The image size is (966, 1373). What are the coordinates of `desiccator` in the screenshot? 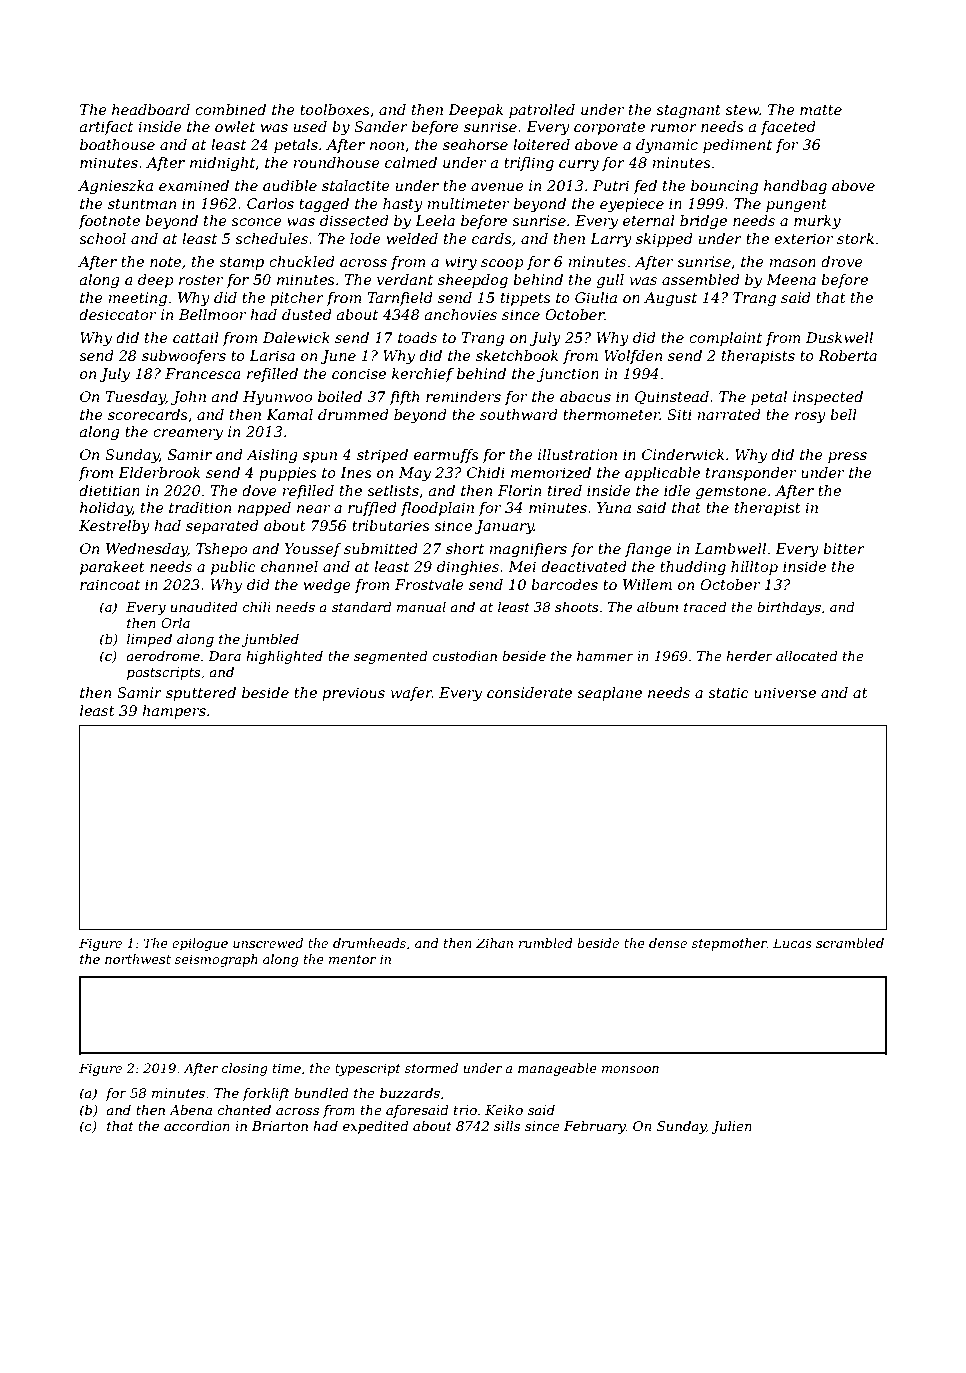 It's located at (117, 314).
